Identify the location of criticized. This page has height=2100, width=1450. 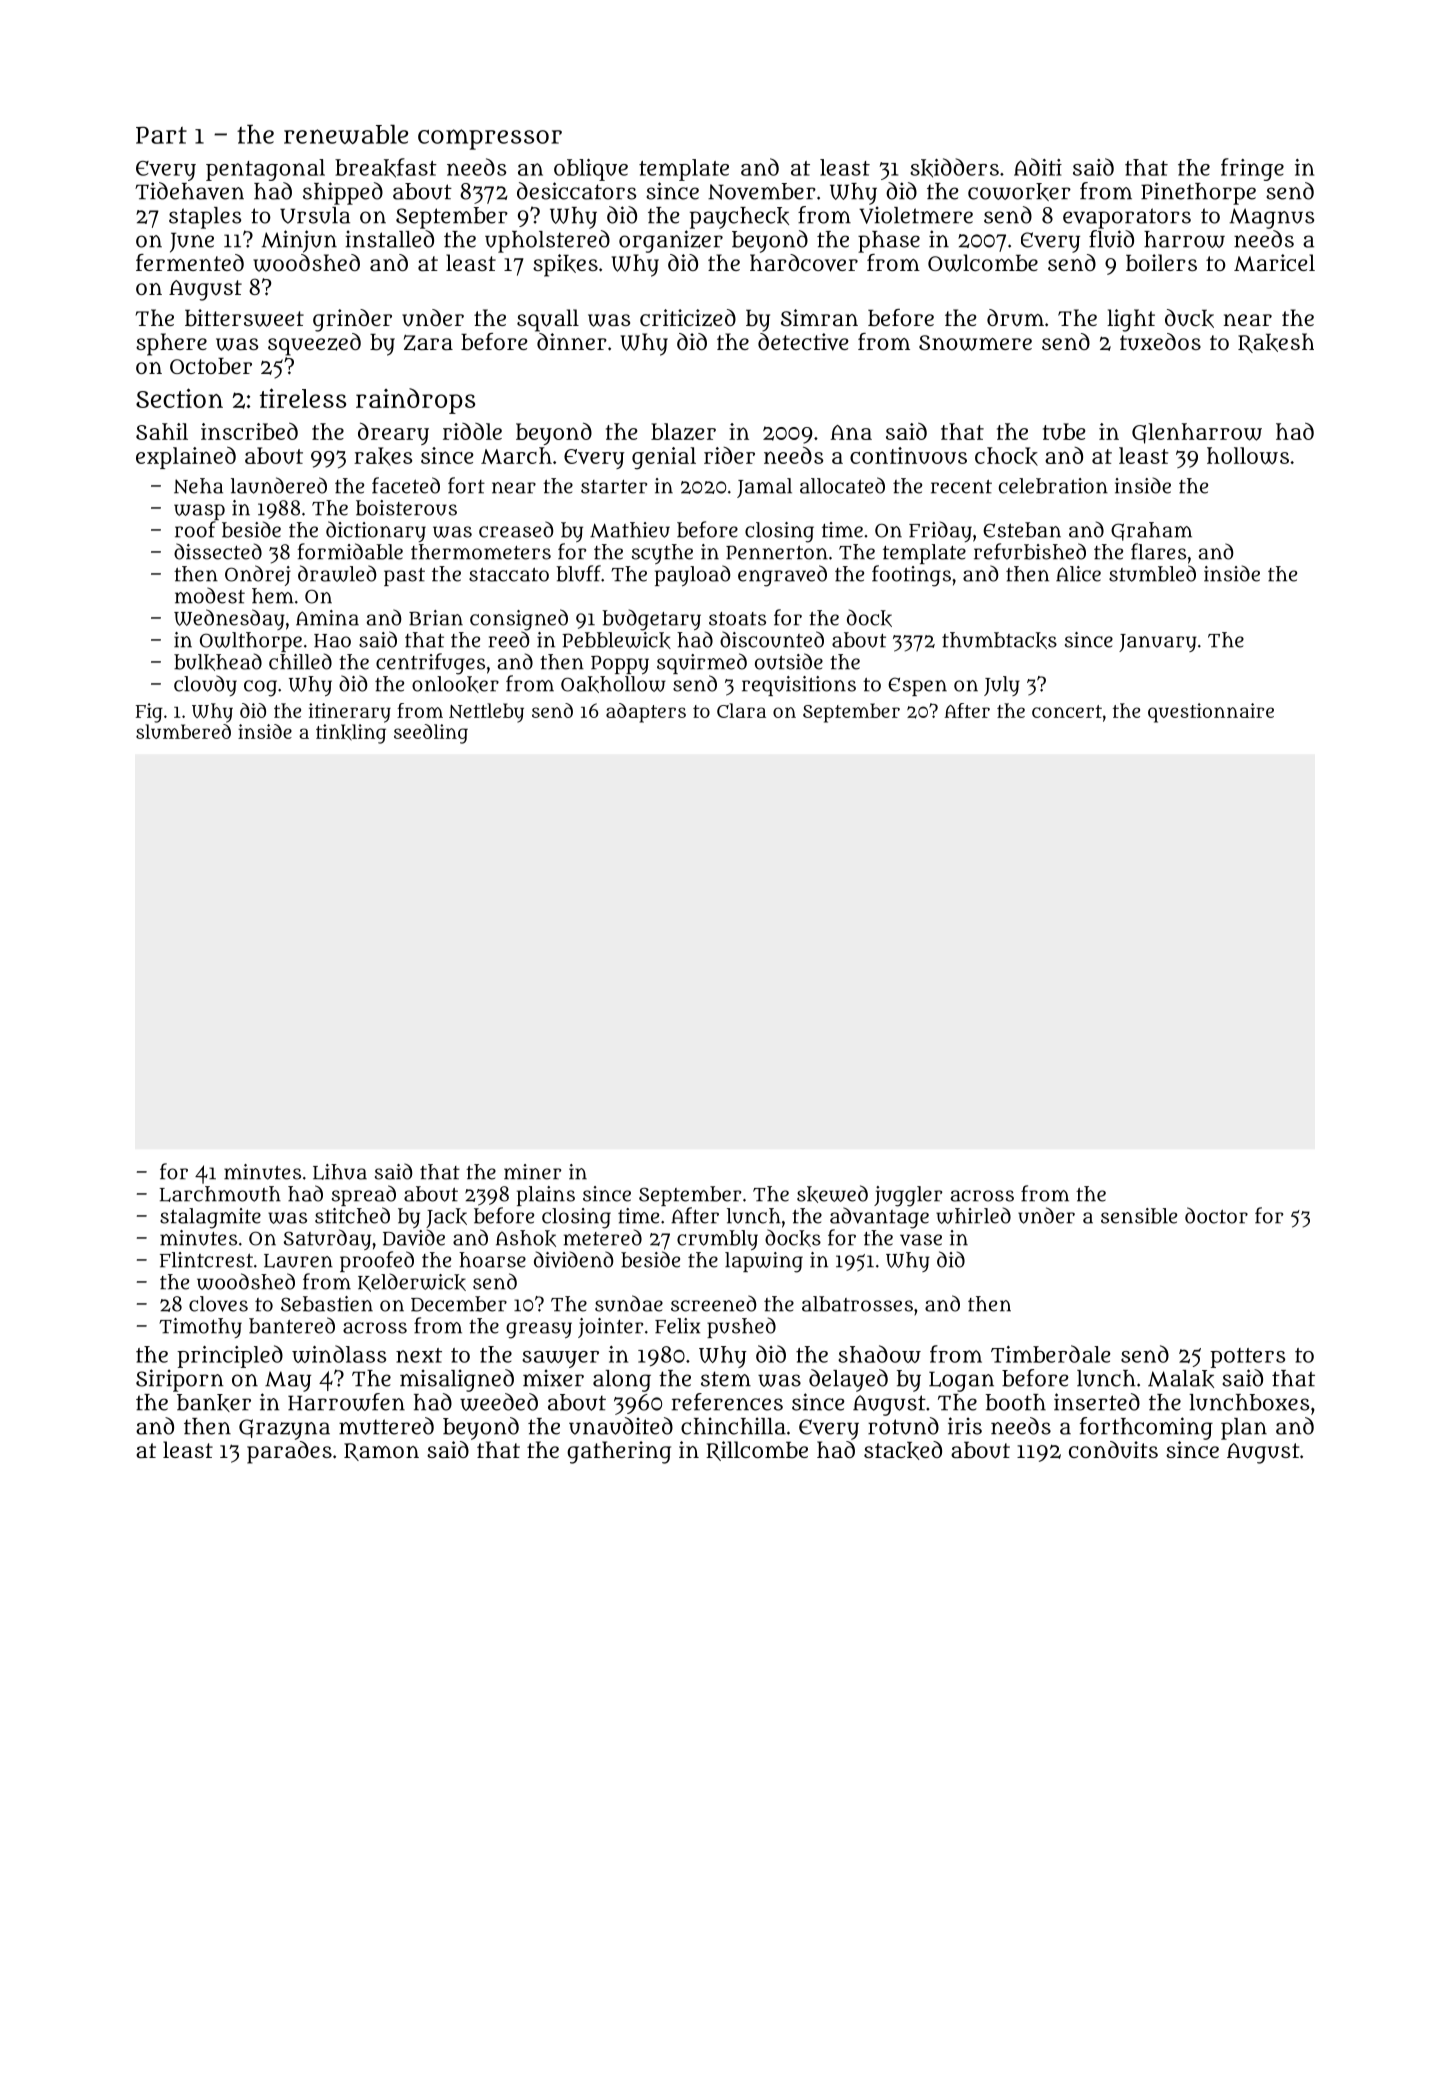
(688, 318).
